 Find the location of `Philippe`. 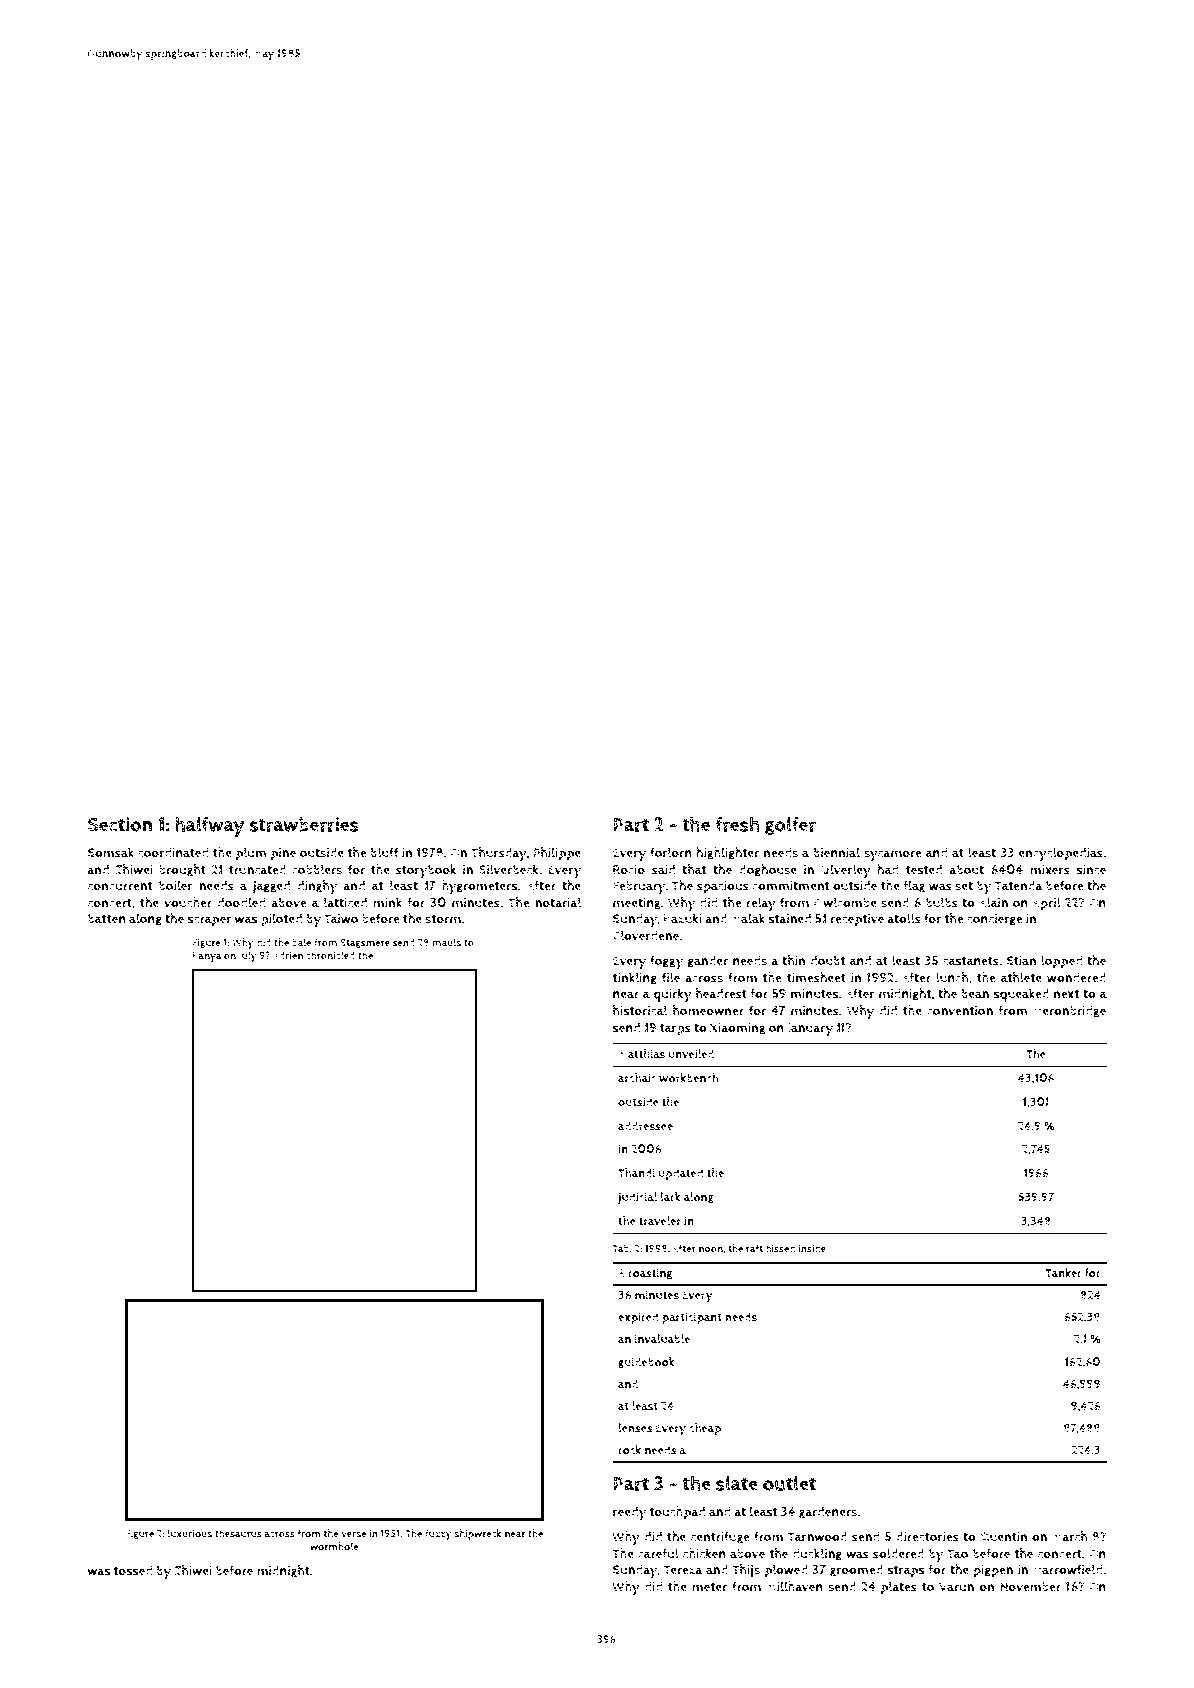

Philippe is located at coordinates (557, 854).
